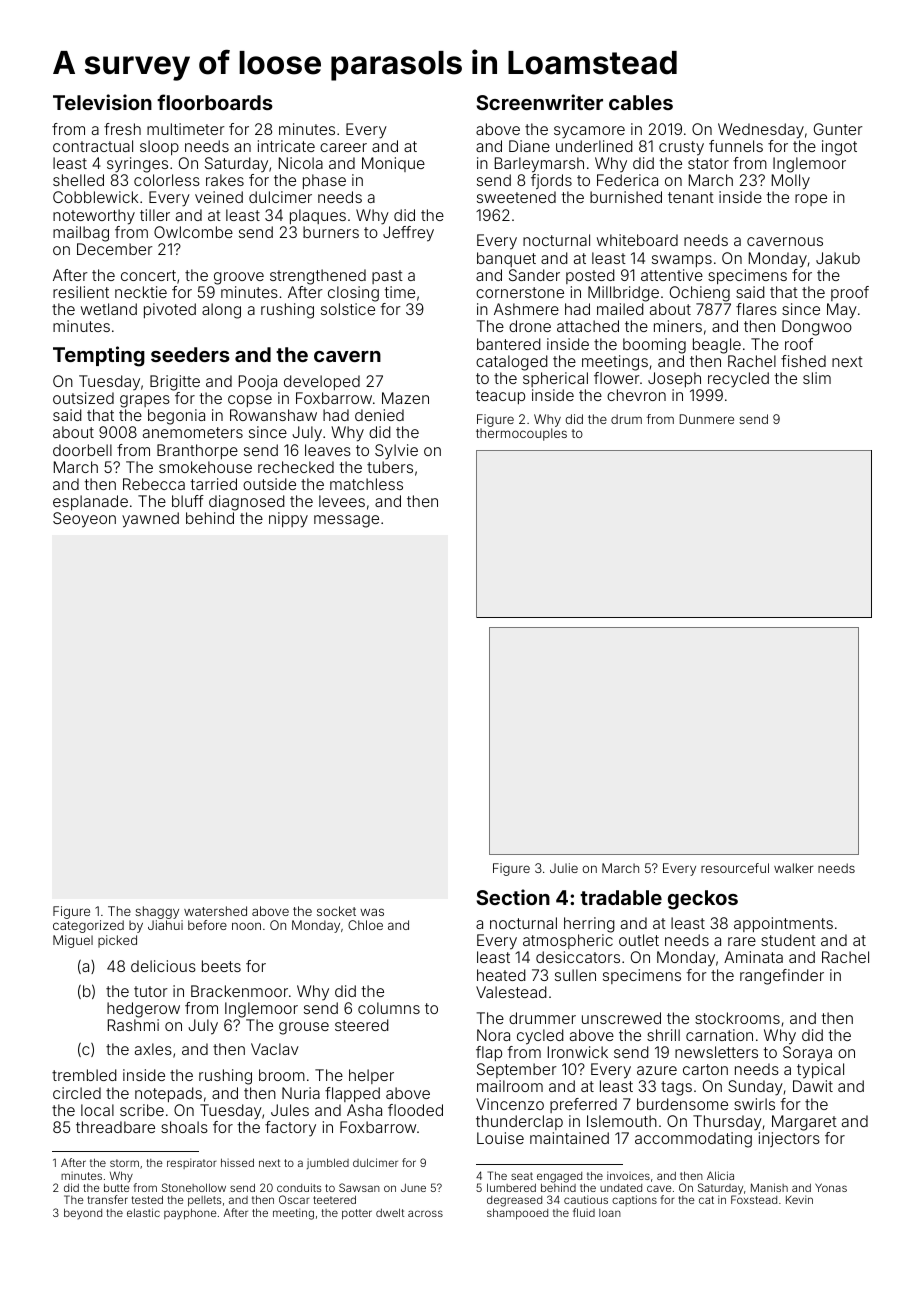 Image resolution: width=924 pixels, height=1308 pixels. What do you see at coordinates (520, 292) in the screenshot?
I see `cornerstone` at bounding box center [520, 292].
